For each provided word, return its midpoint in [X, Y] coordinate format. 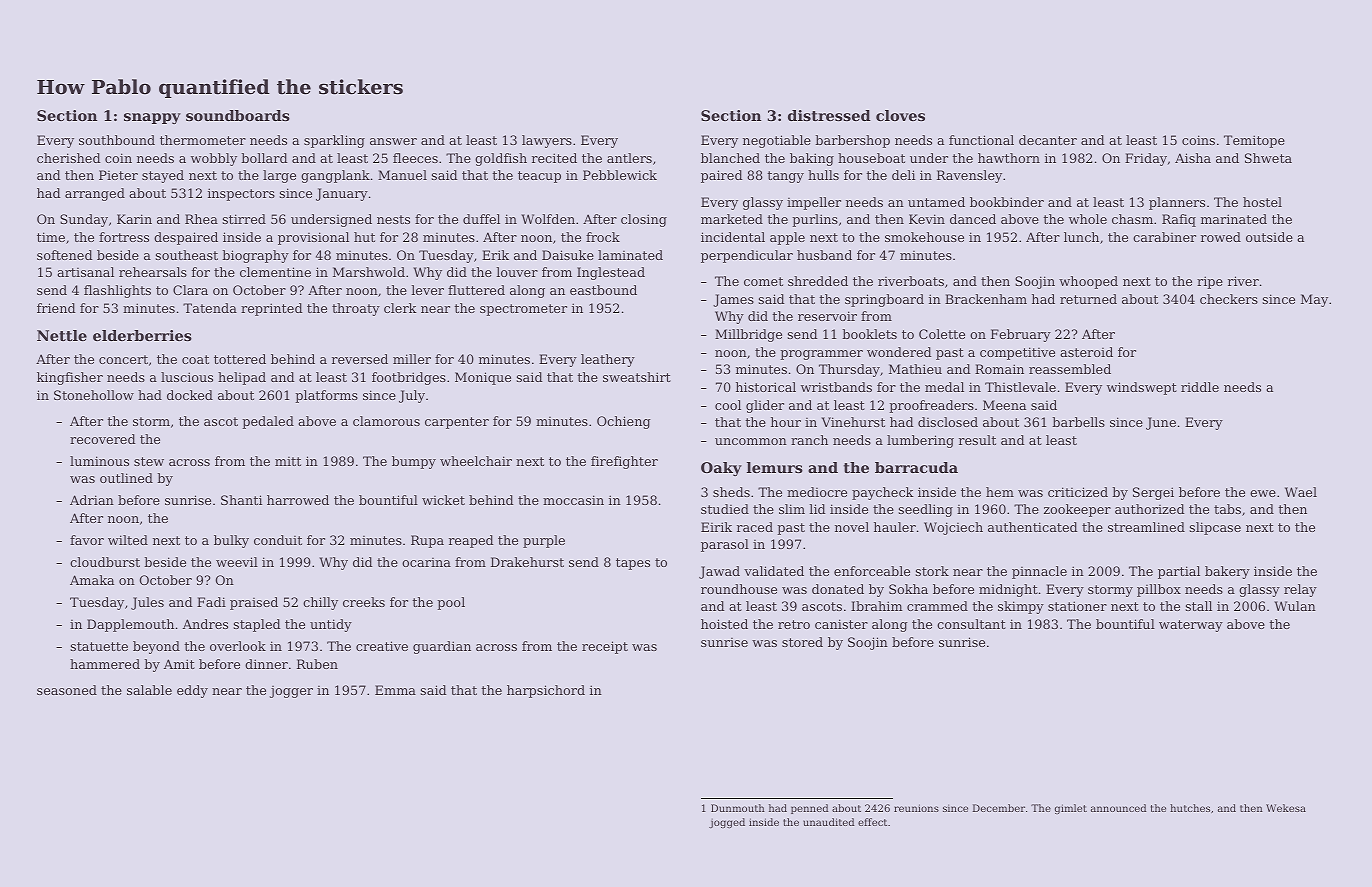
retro [794, 624]
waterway [1191, 626]
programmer [821, 355]
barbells [1078, 422]
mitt [288, 461]
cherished [69, 158]
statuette [99, 646]
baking [812, 159]
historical [766, 387]
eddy [192, 691]
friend [56, 308]
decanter [1048, 140]
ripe [1210, 282]
